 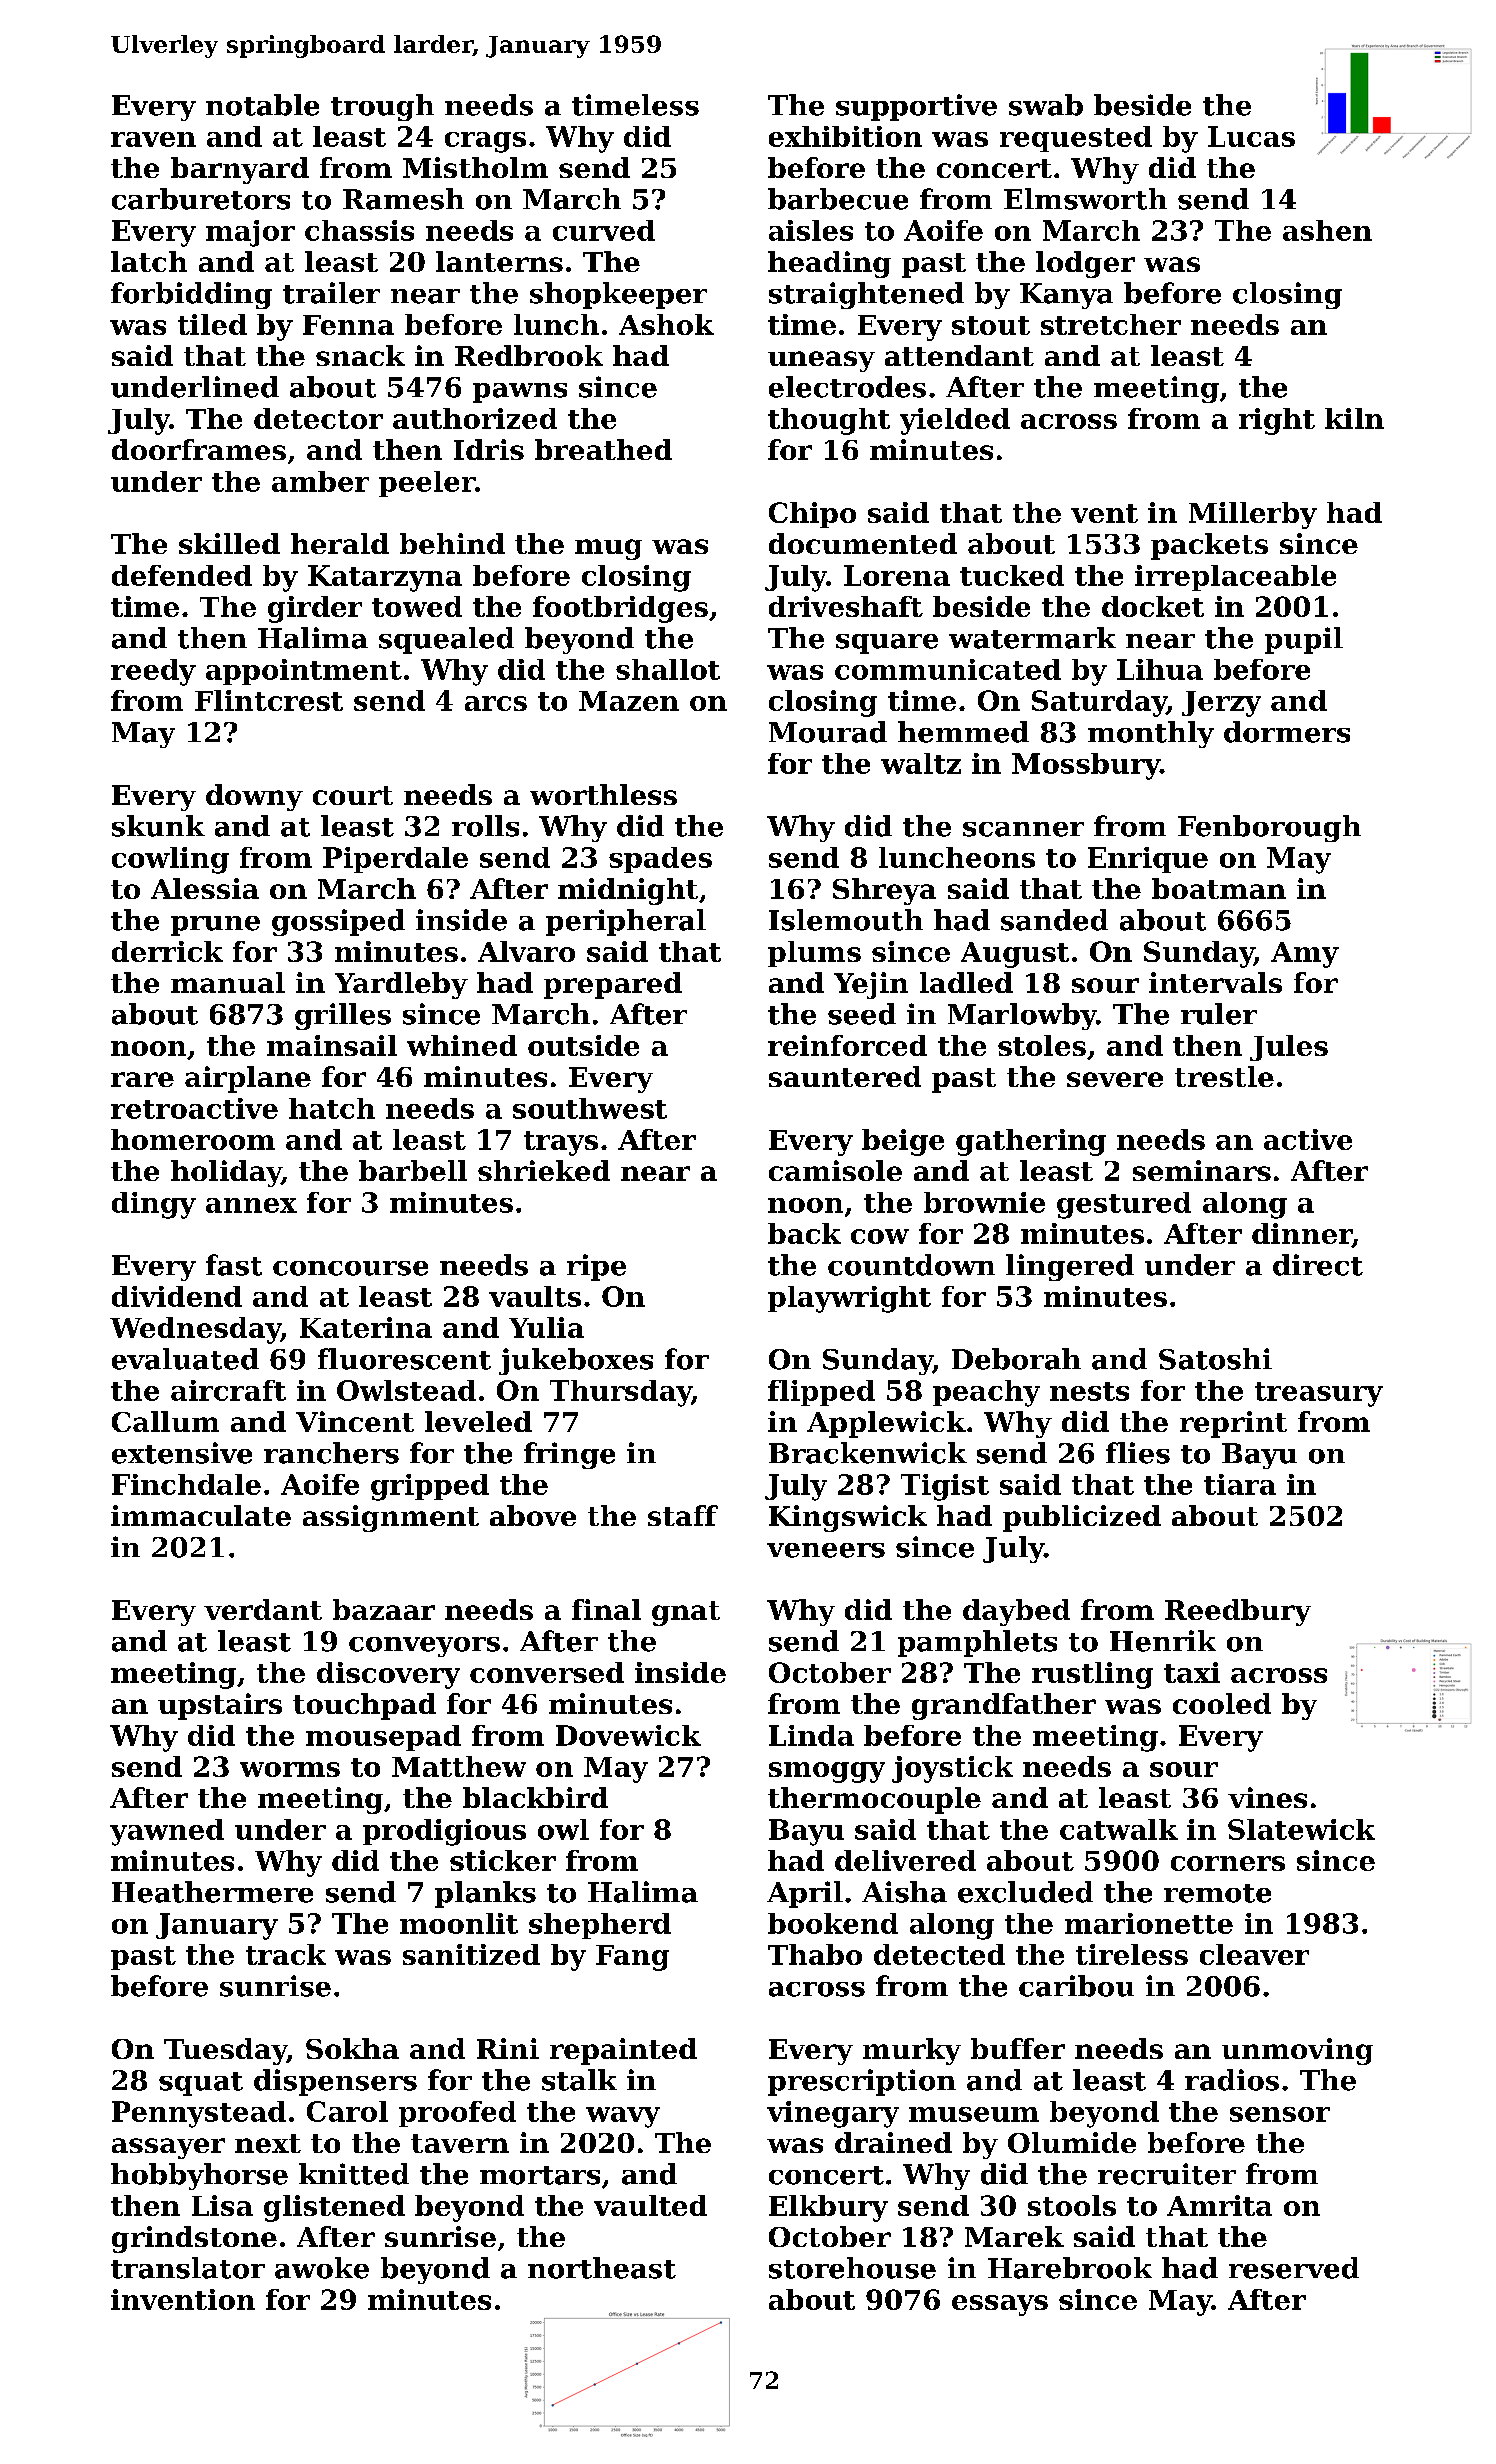 What do you see at coordinates (496, 703) in the screenshot?
I see `arcs` at bounding box center [496, 703].
